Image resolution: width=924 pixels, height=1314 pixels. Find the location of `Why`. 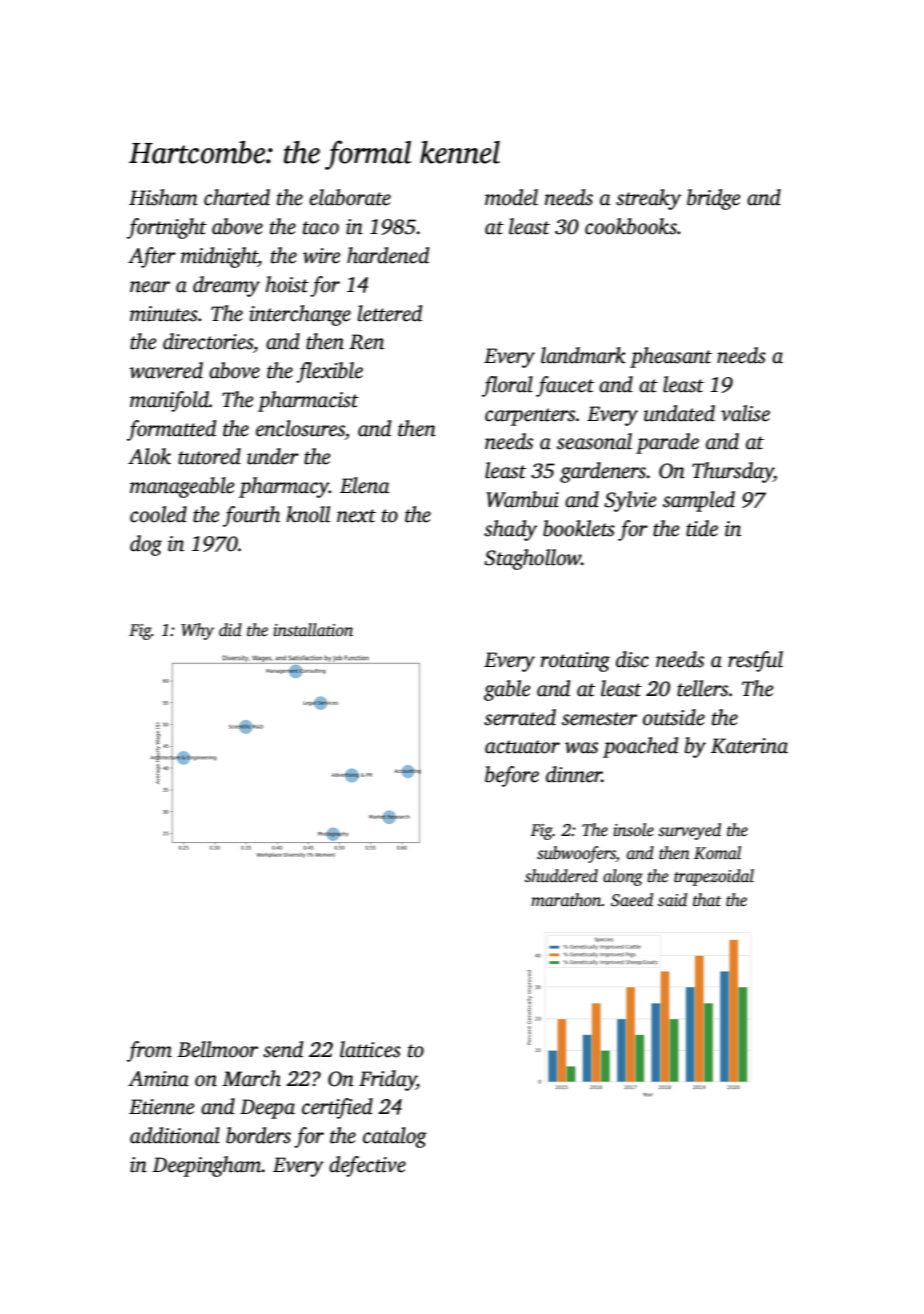

Why is located at coordinates (197, 631).
